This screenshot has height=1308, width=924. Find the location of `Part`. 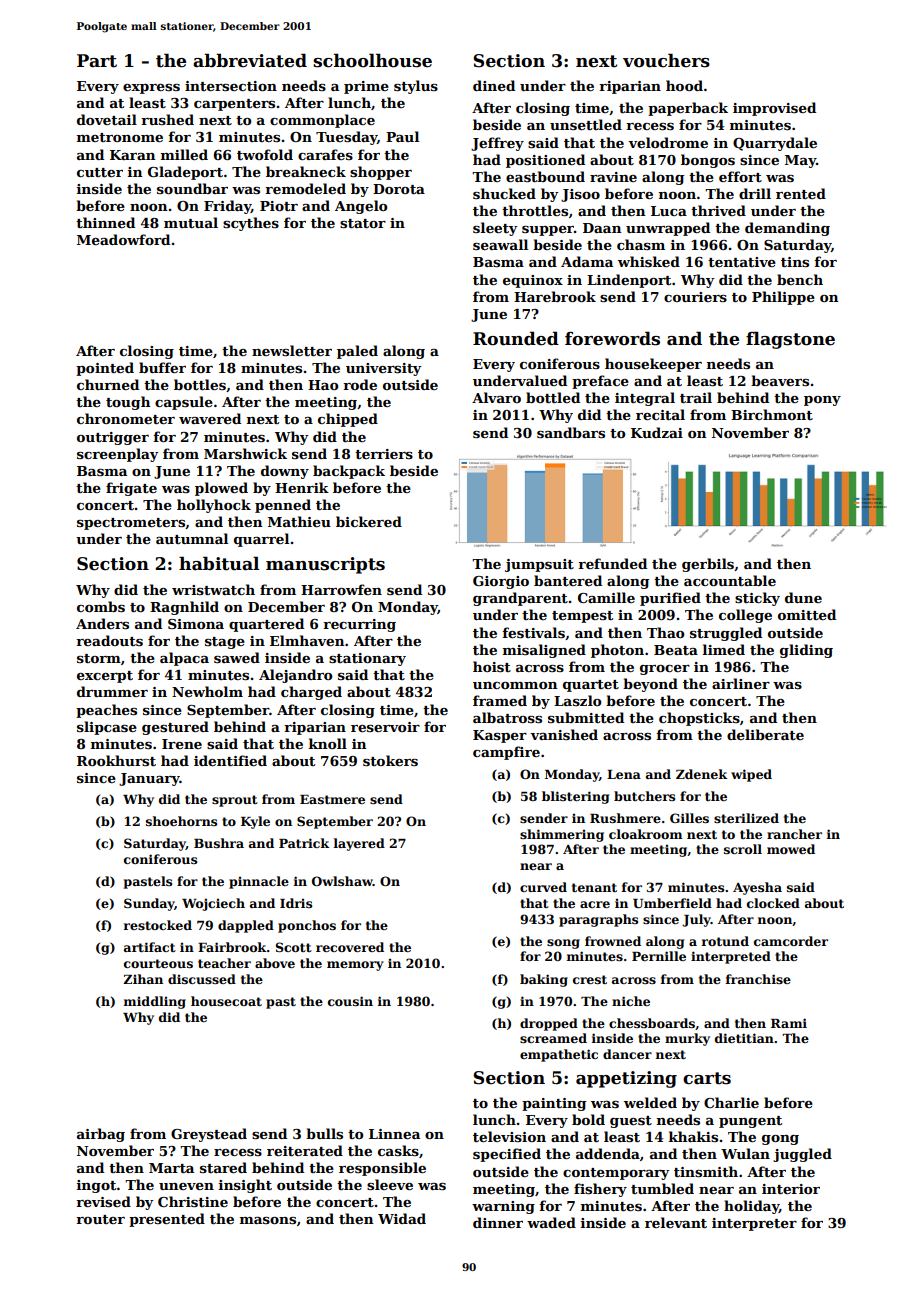

Part is located at coordinates (97, 61).
